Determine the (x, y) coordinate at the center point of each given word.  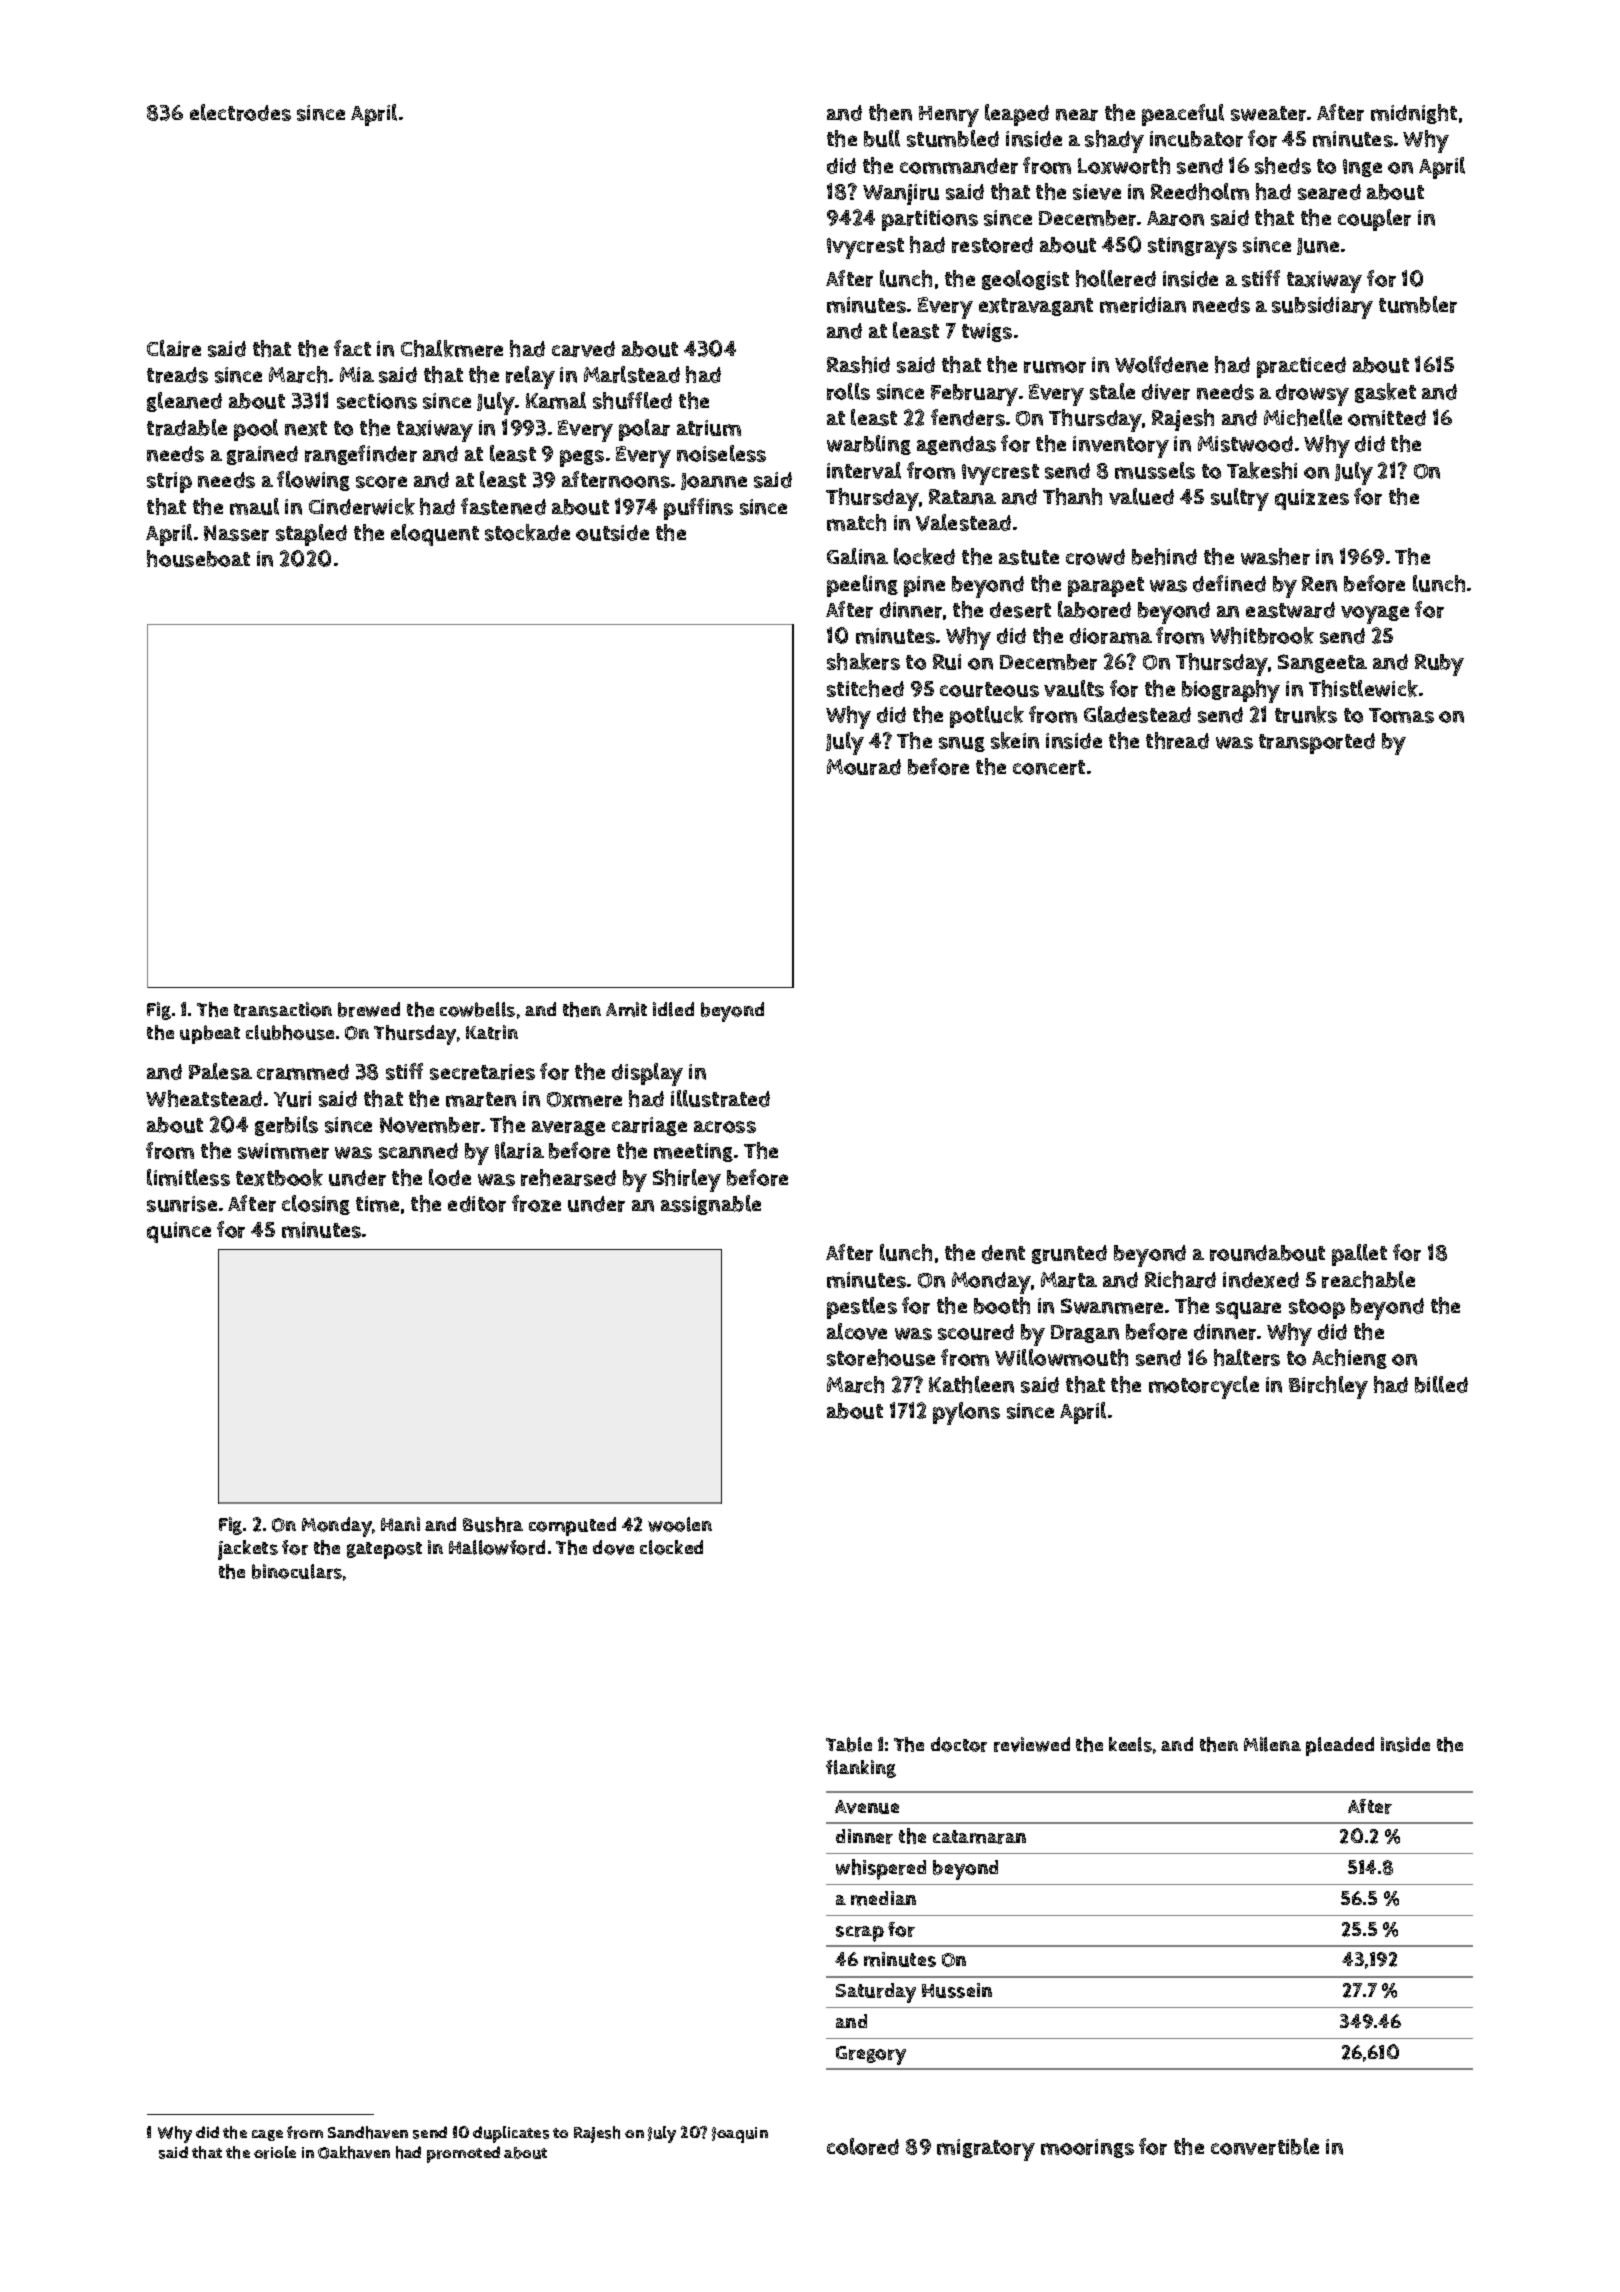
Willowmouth (1061, 1357)
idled (673, 1009)
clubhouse (290, 1032)
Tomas (1401, 715)
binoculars (297, 1571)
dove (613, 1547)
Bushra (493, 1524)
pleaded (1340, 1746)
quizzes (1312, 499)
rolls (848, 391)
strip (169, 482)
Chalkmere (452, 348)
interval (864, 470)
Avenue (867, 1807)
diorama (1111, 636)
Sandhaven (368, 2132)
